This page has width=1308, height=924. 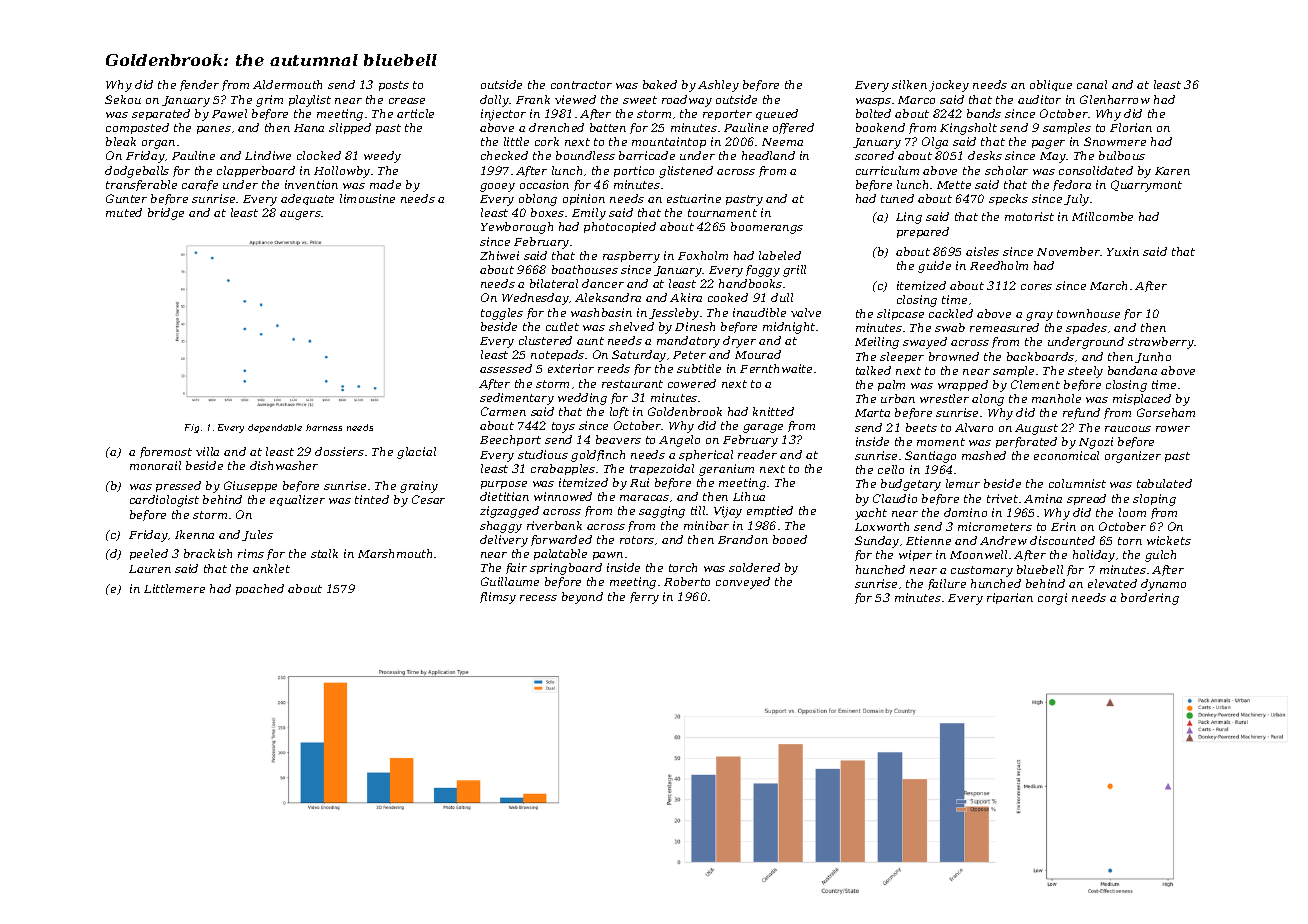 What do you see at coordinates (161, 114) in the page?
I see `separated` at bounding box center [161, 114].
